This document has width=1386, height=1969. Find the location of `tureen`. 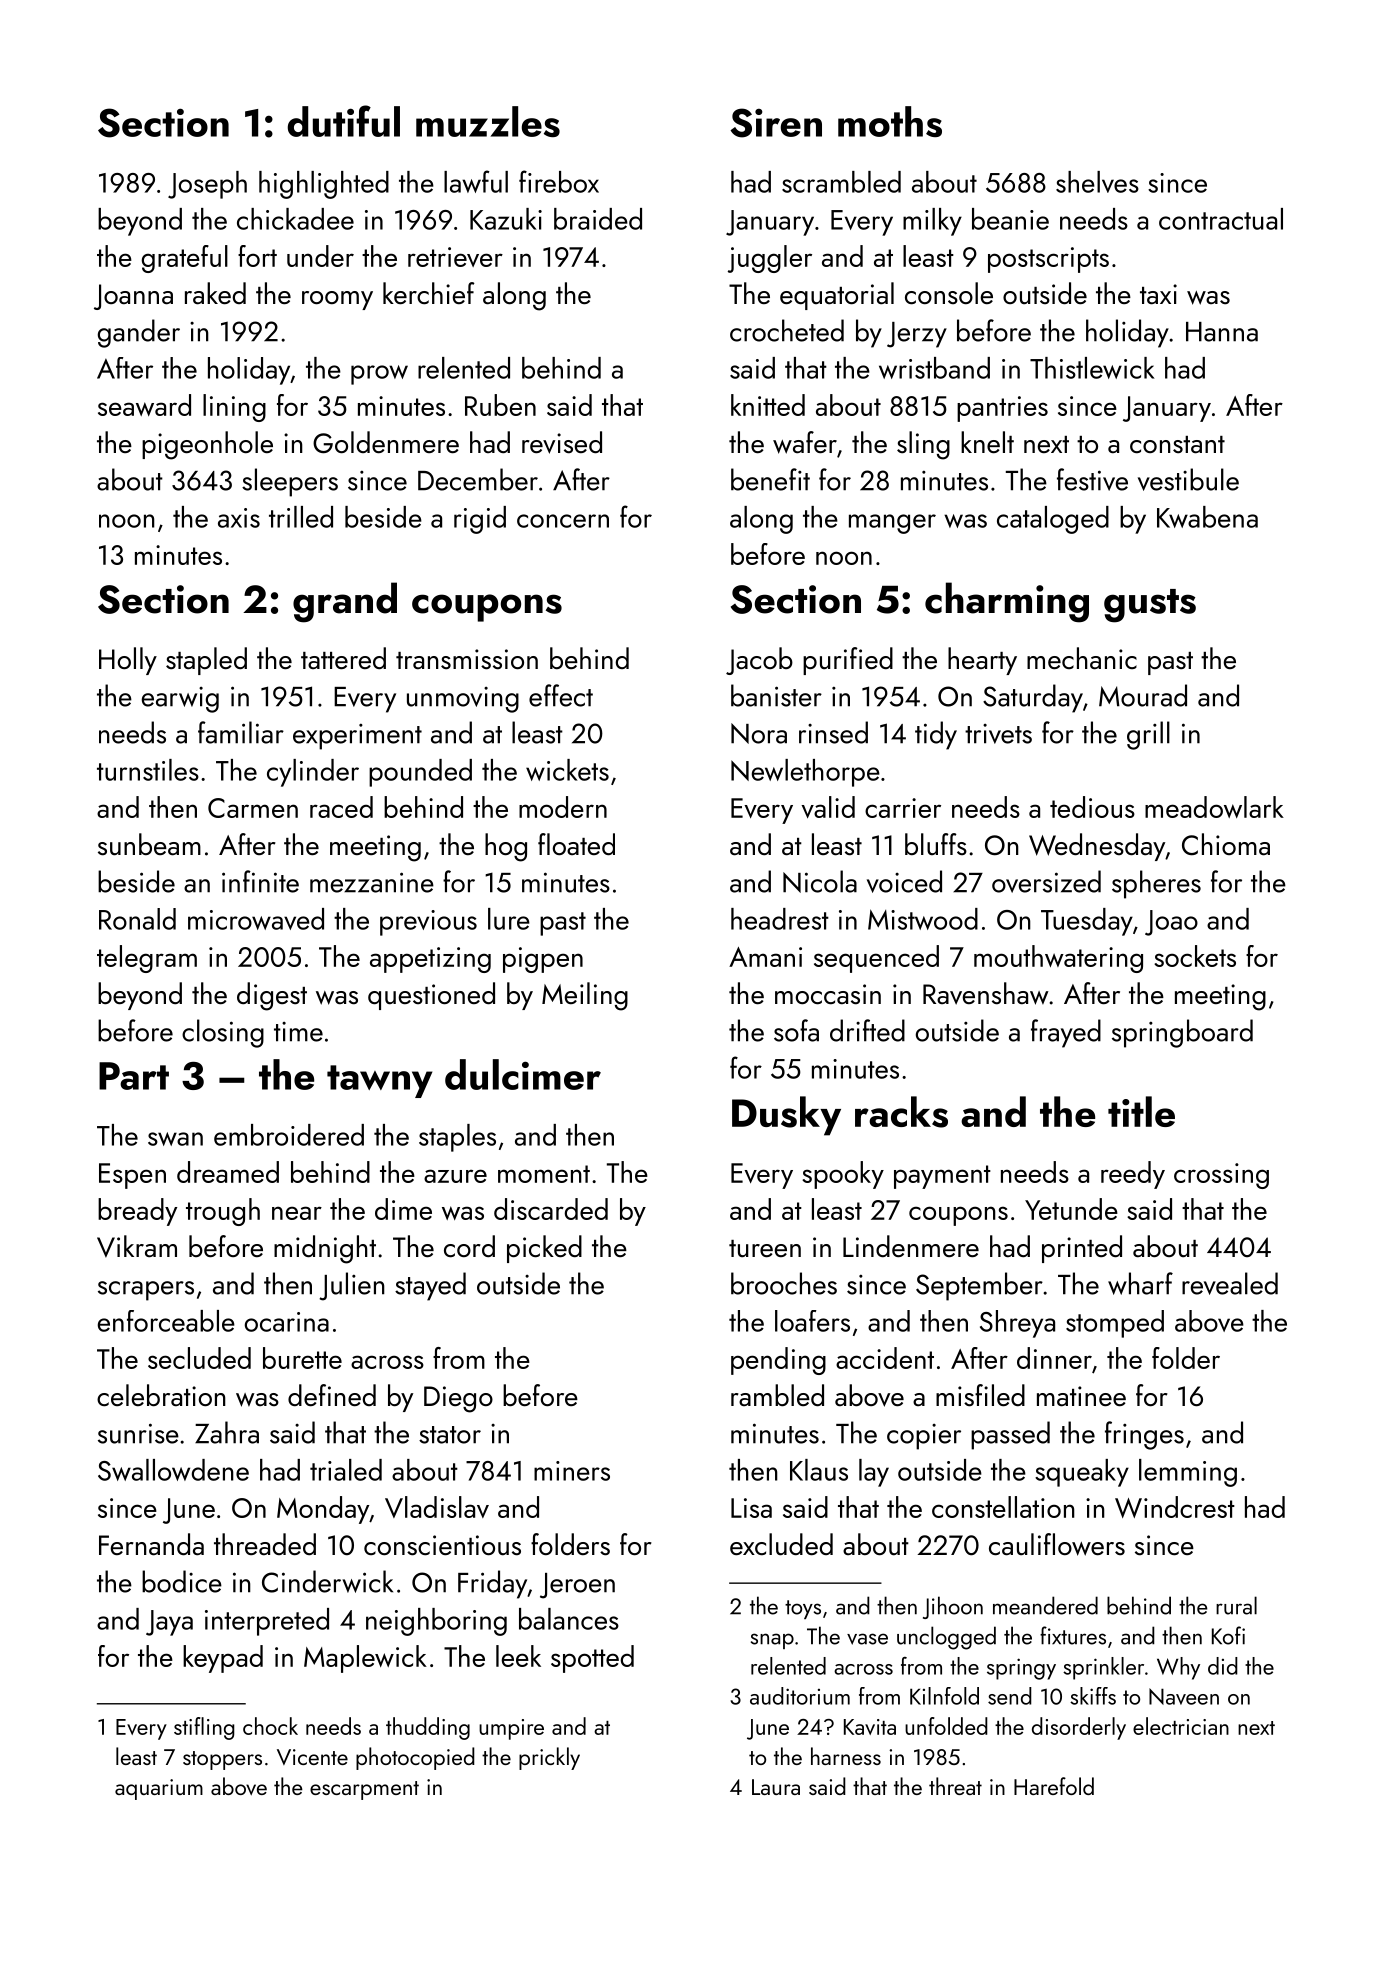

tureen is located at coordinates (765, 1249).
